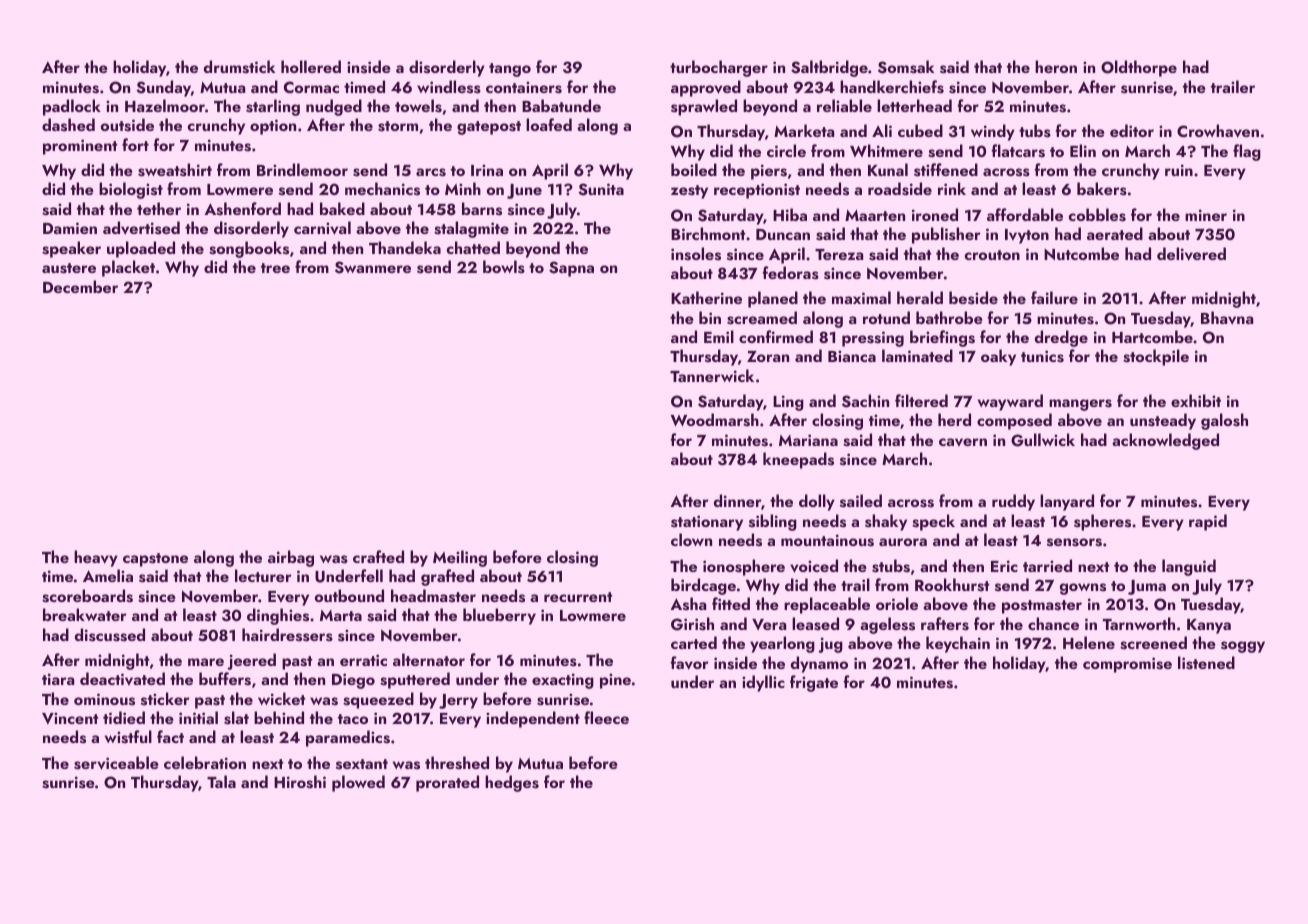 The image size is (1308, 924). Describe the element at coordinates (239, 67) in the image. I see `drumstick` at that location.
